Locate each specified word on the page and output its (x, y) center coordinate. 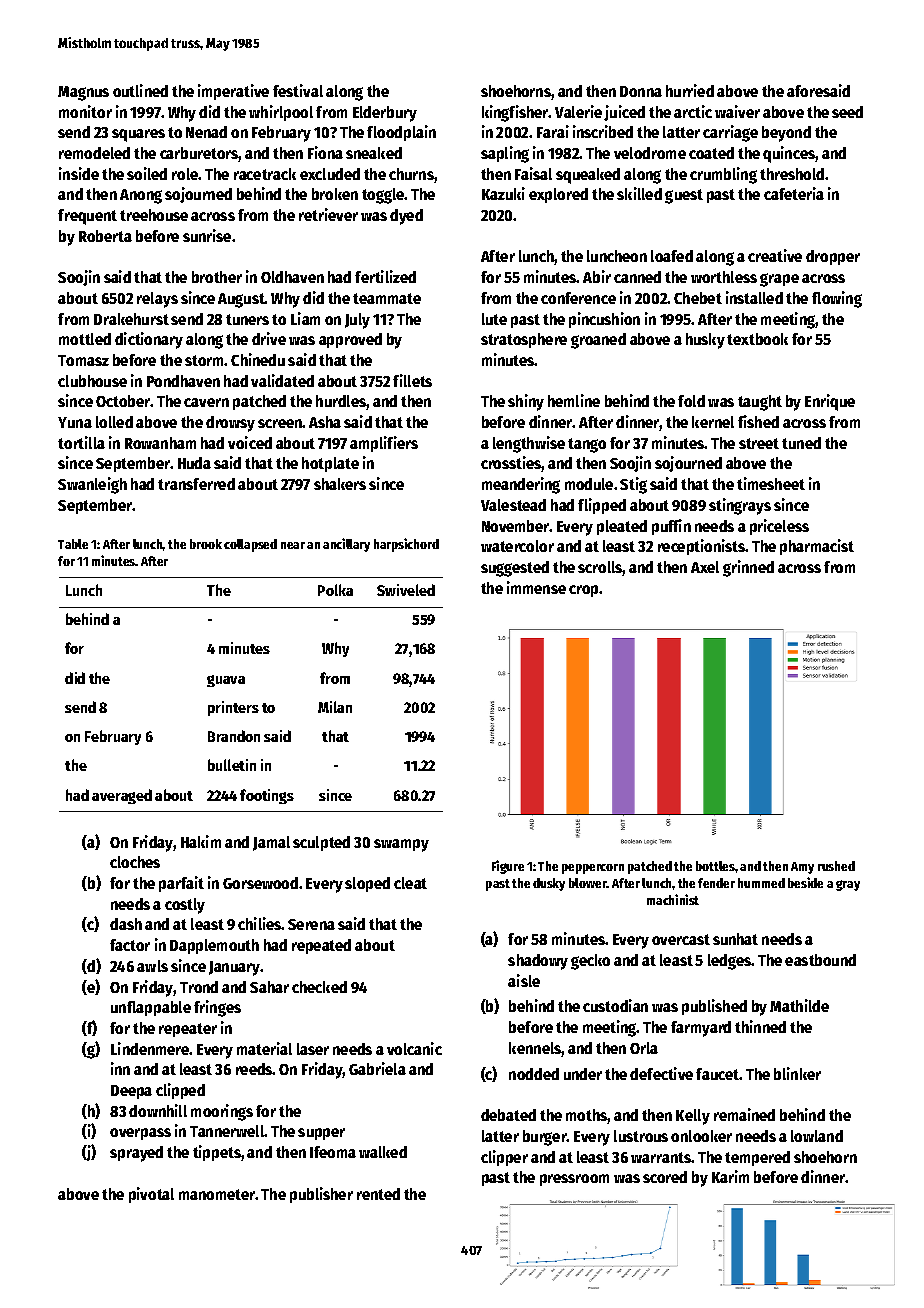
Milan (335, 707)
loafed (672, 256)
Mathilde (799, 1005)
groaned (598, 341)
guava (226, 681)
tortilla (81, 442)
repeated (321, 946)
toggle (383, 196)
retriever (328, 214)
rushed (836, 866)
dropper (833, 257)
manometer (217, 1194)
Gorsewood (260, 883)
